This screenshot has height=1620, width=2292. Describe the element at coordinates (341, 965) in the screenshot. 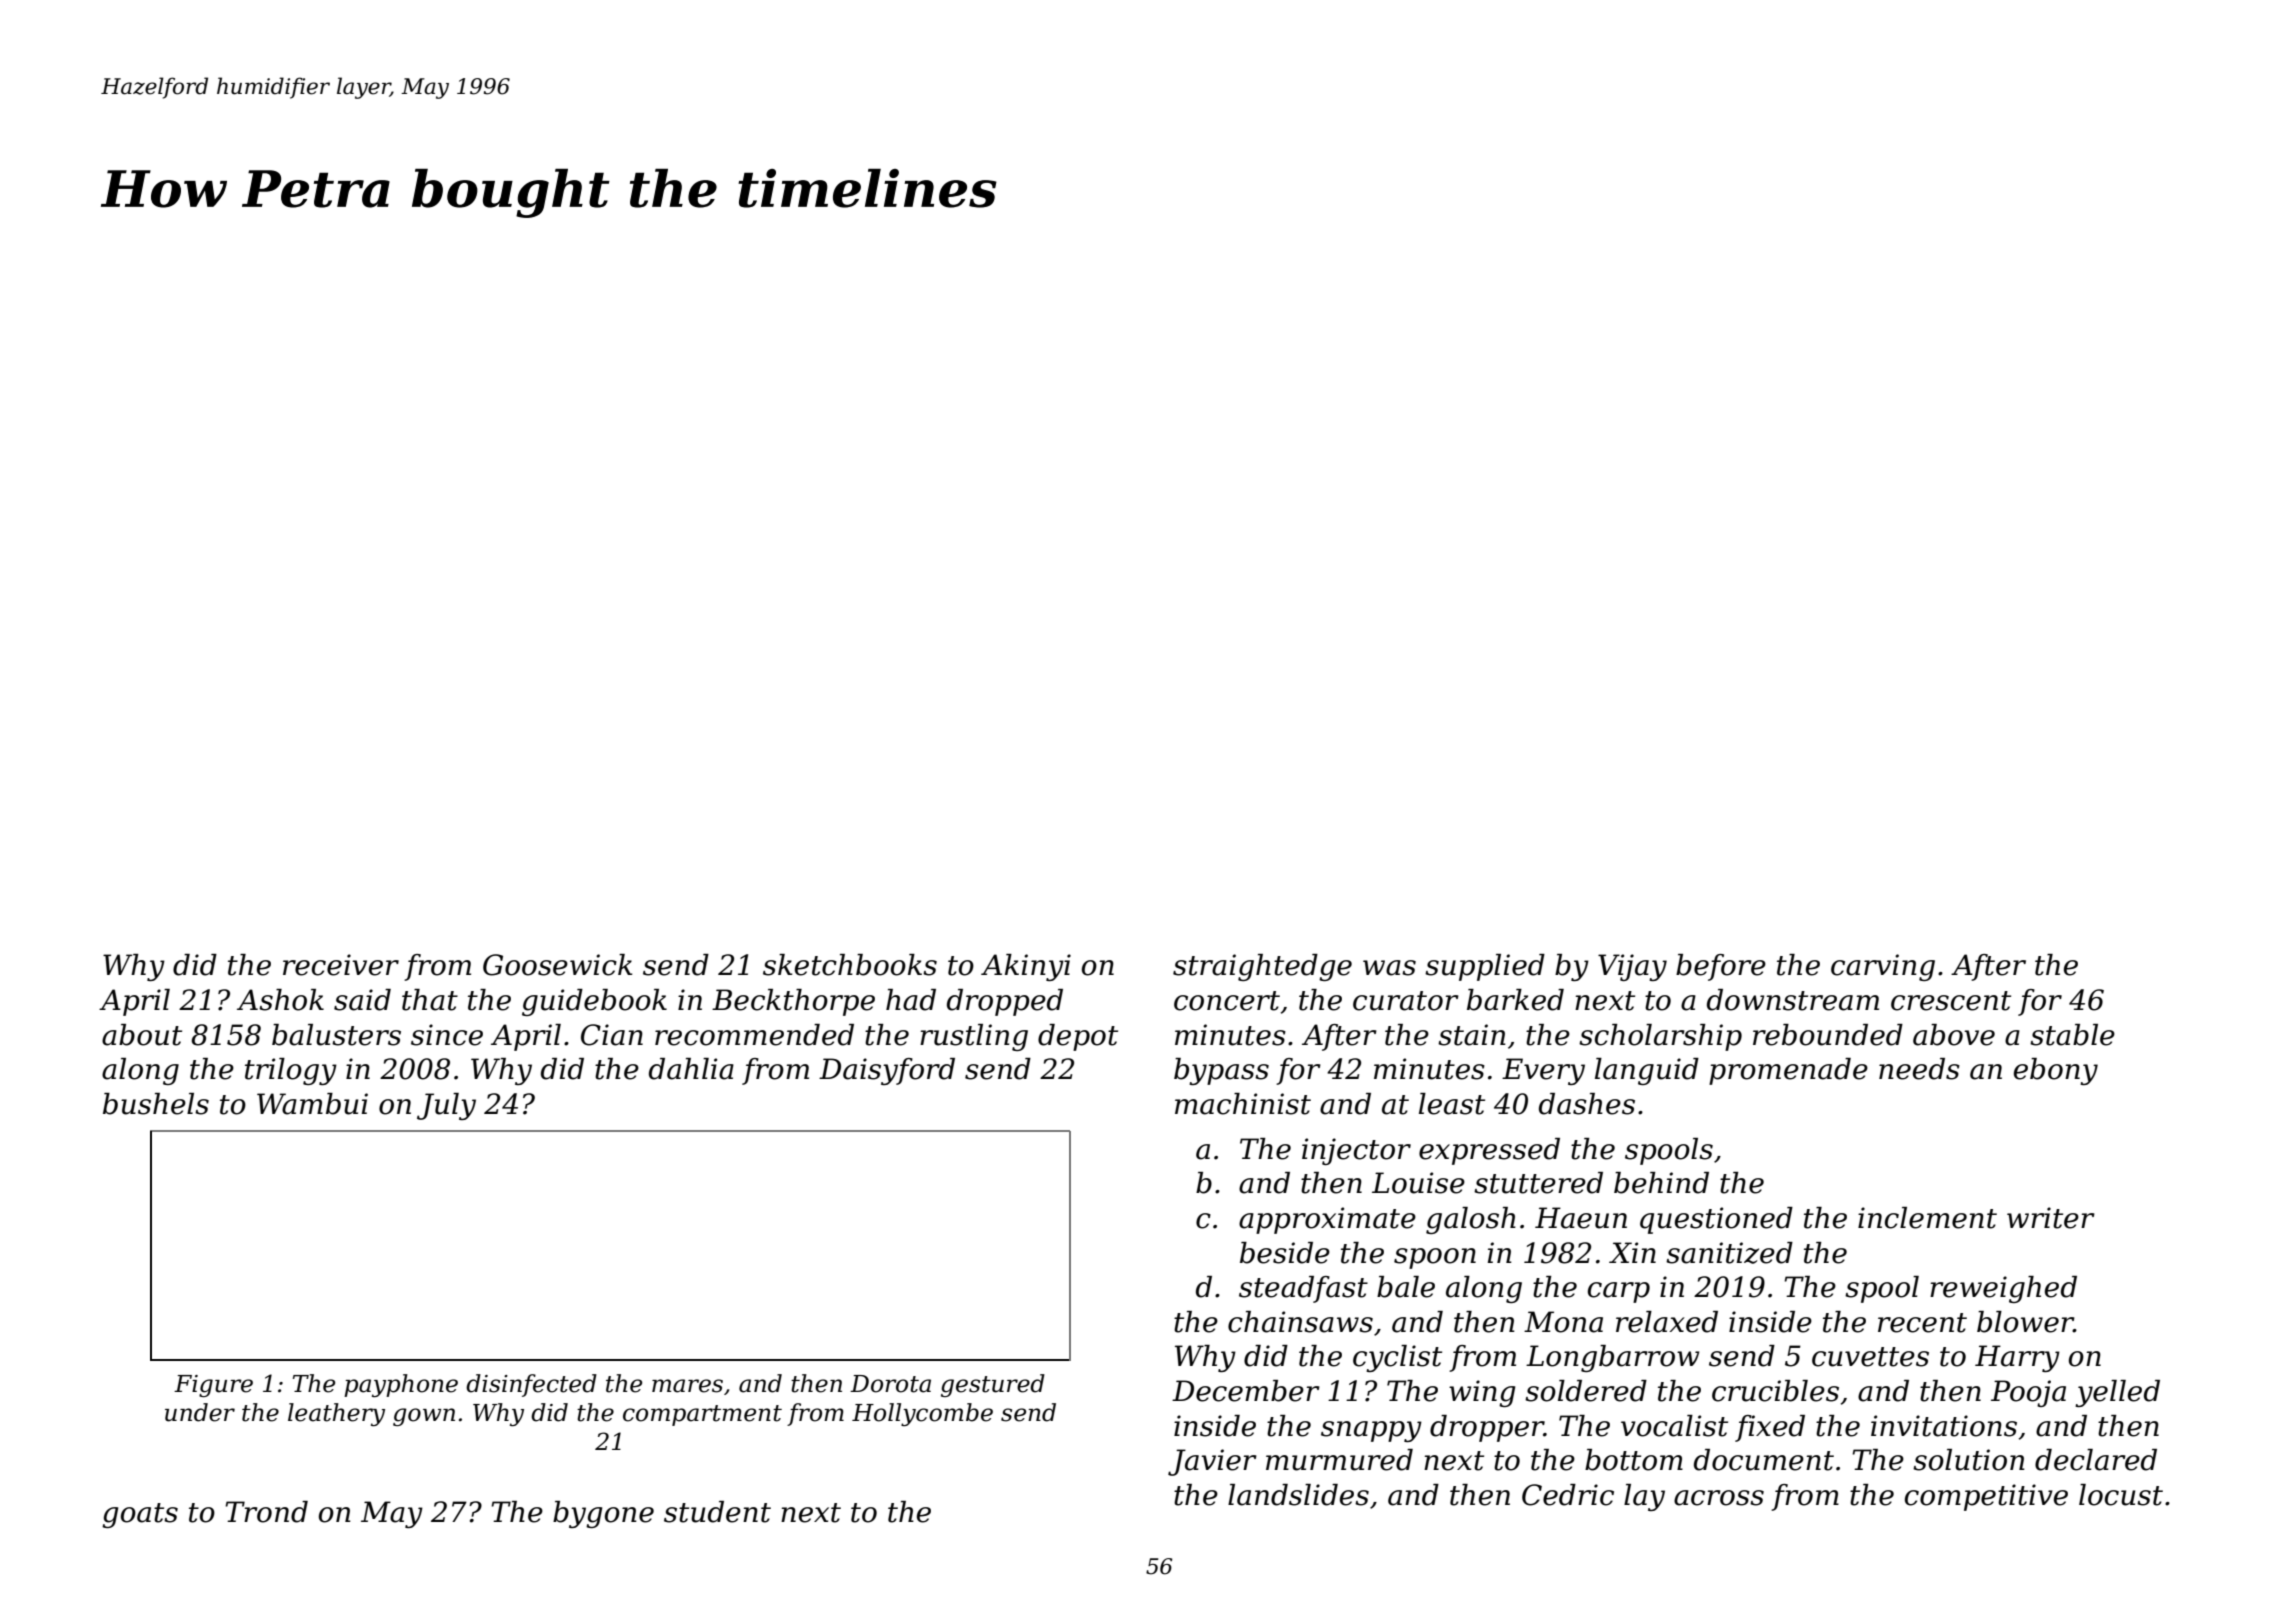

I see `receiver` at that location.
